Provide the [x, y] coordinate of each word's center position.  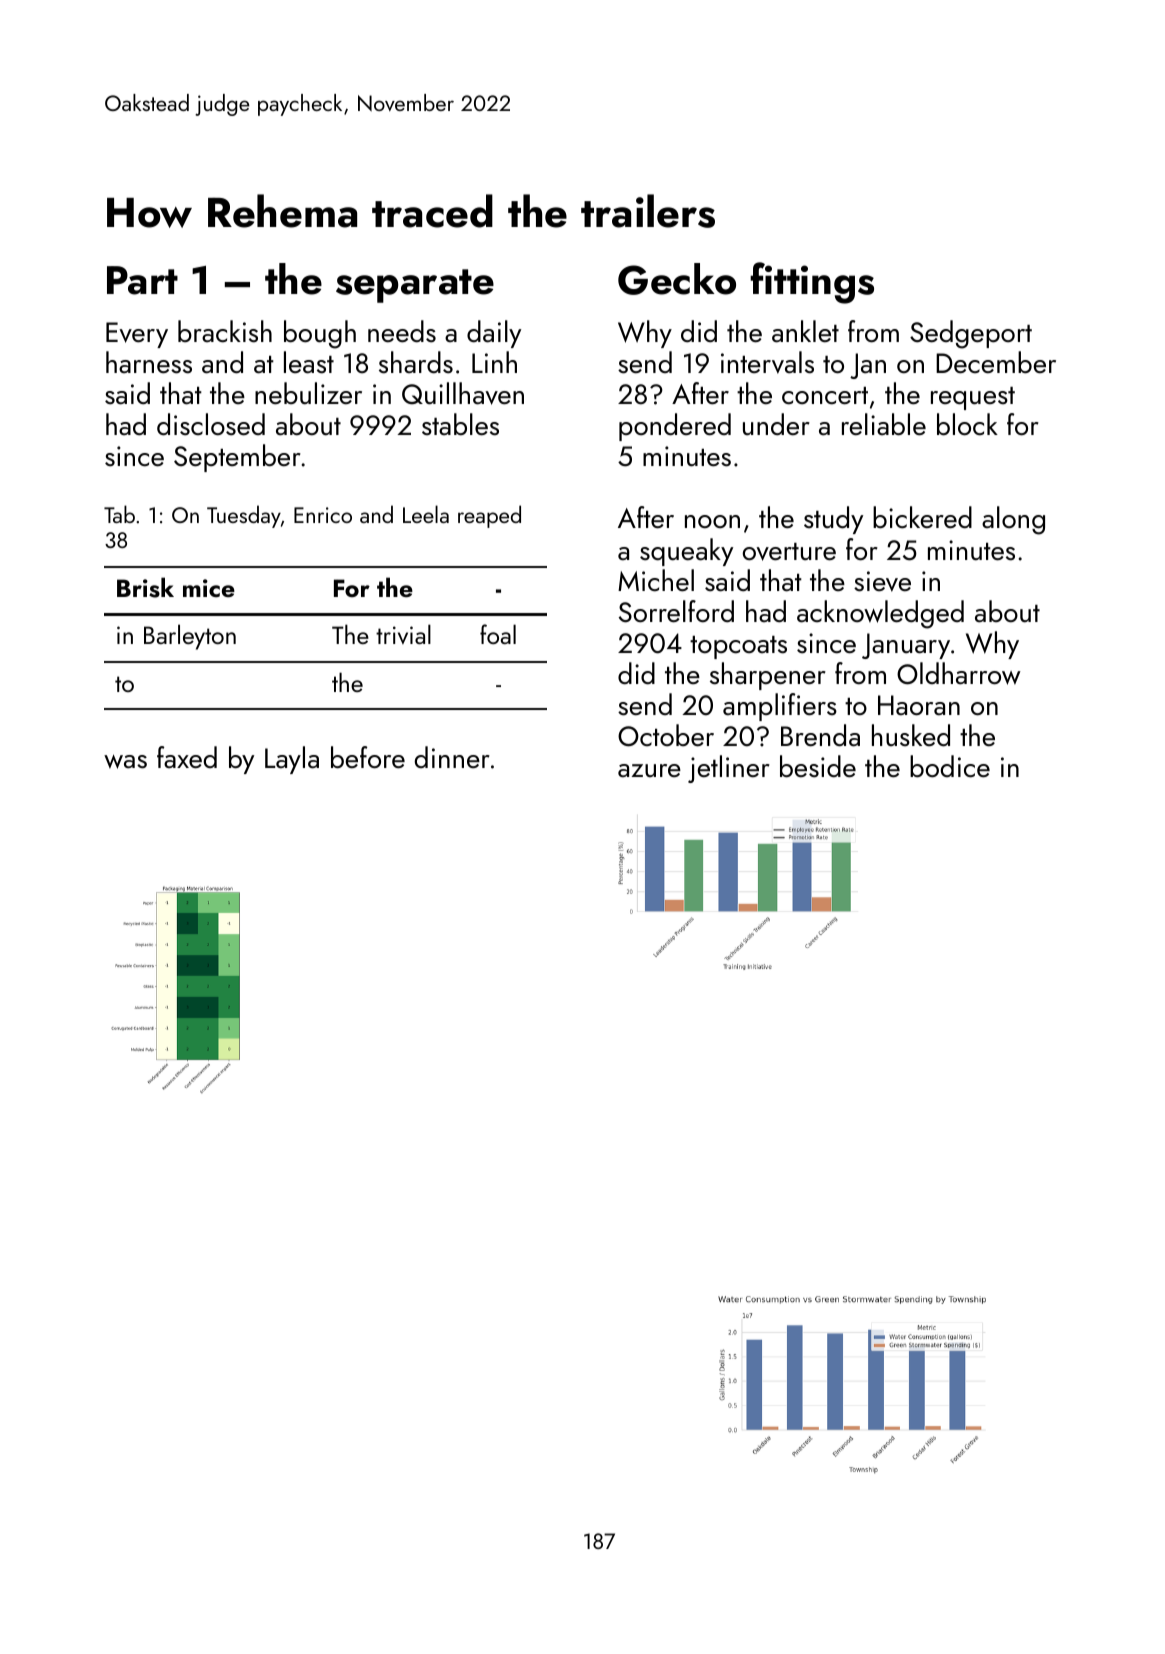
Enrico [323, 515]
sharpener [768, 676]
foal [498, 634]
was [125, 762]
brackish [225, 331]
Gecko [677, 279]
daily [494, 334]
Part [142, 280]
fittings [812, 283]
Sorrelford [676, 611]
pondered [675, 427]
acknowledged [880, 614]
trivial [403, 634]
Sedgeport [971, 334]
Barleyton [190, 637]
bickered [922, 517]
